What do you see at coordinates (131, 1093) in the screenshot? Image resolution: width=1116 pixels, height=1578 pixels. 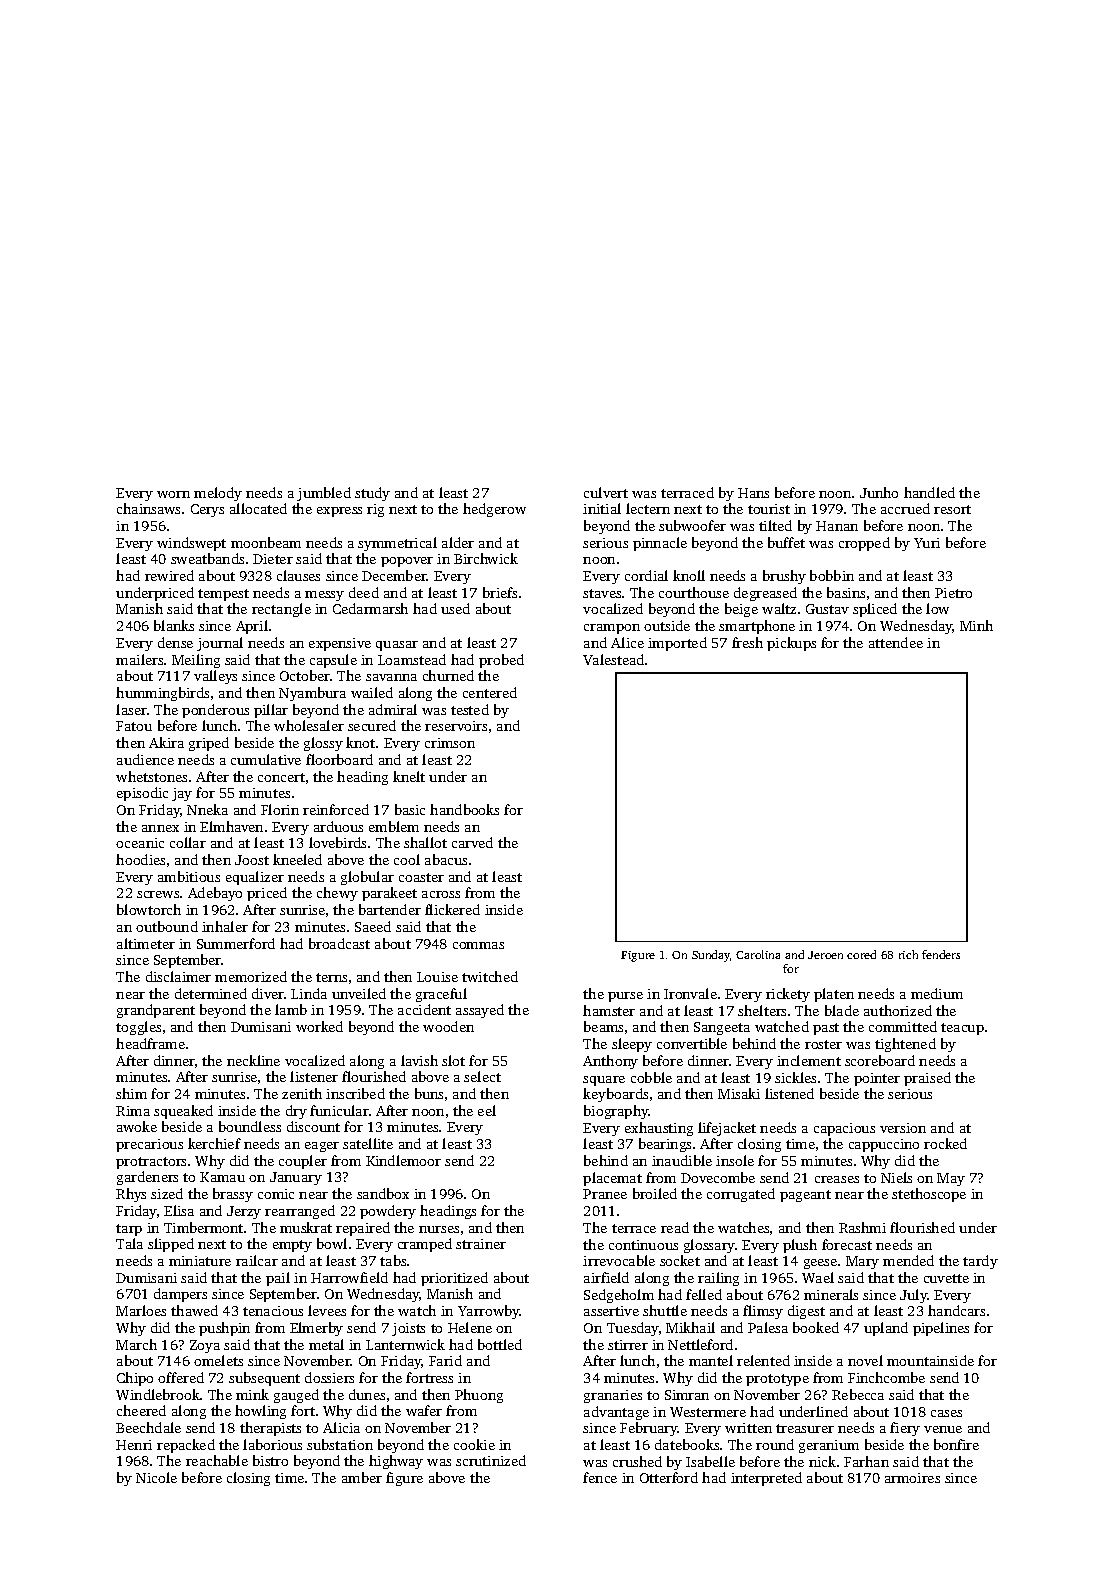 I see `shim` at bounding box center [131, 1093].
